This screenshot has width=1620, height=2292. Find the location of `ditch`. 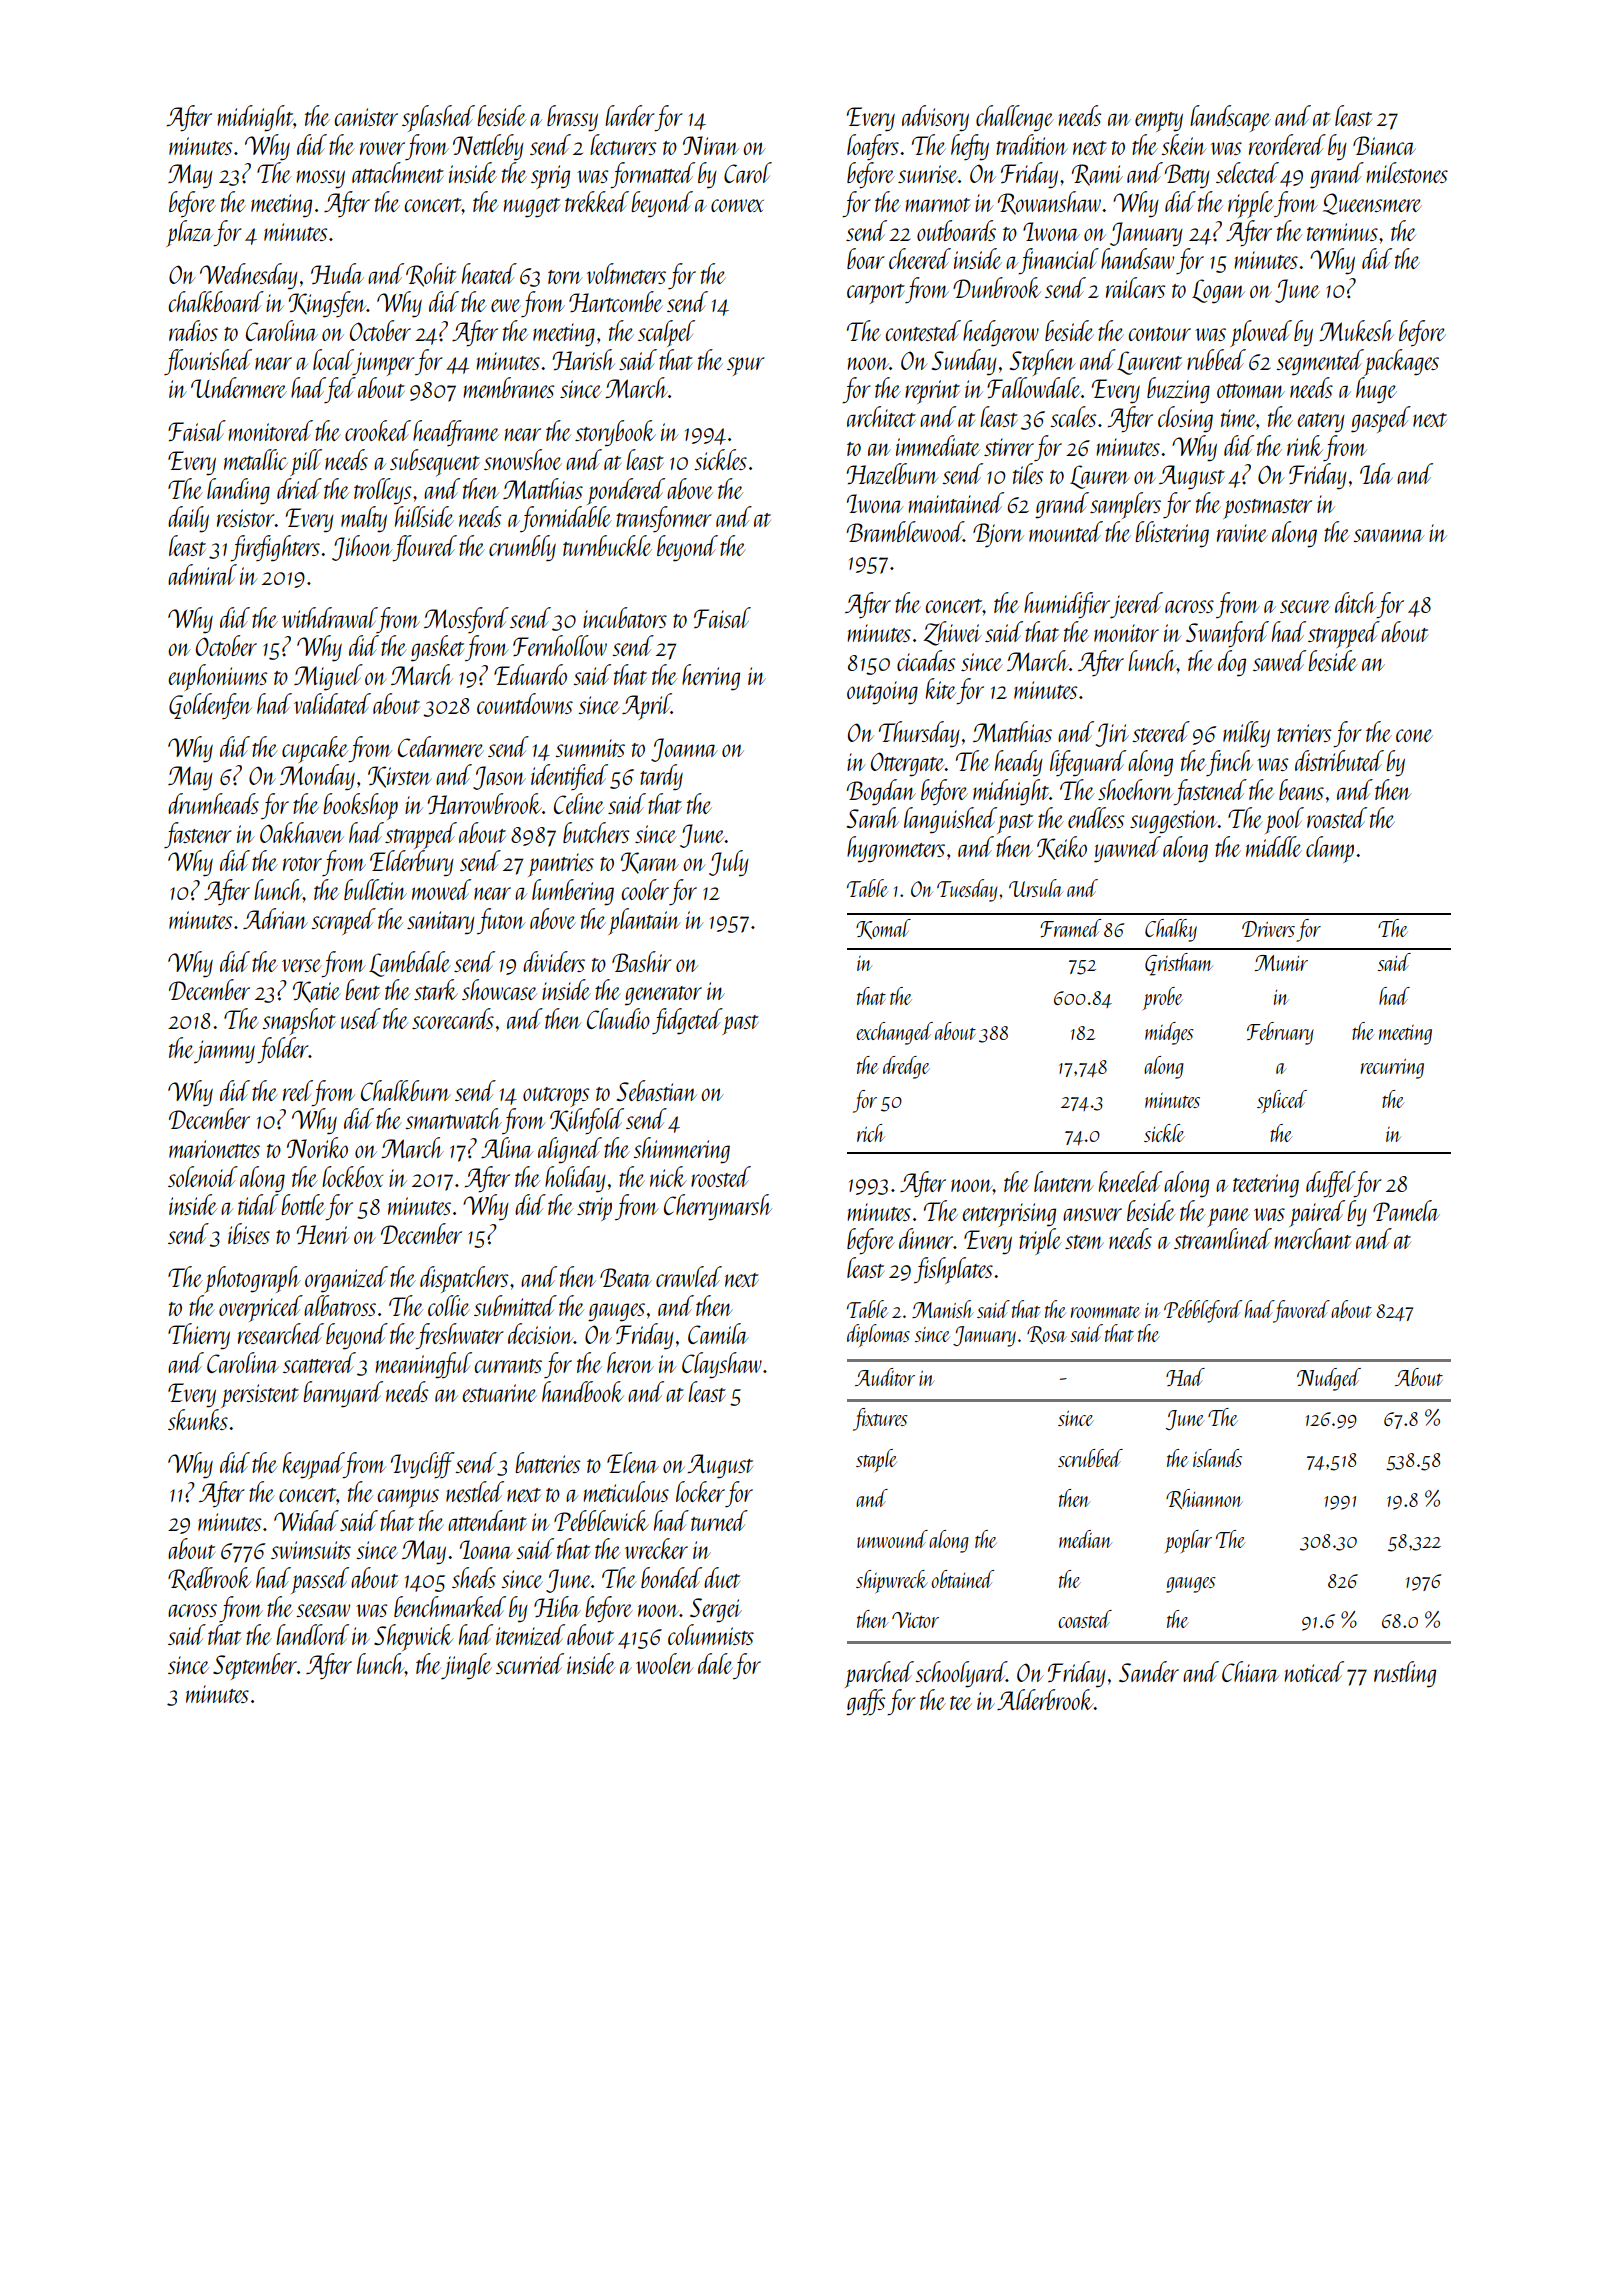

ditch is located at coordinates (1356, 602).
